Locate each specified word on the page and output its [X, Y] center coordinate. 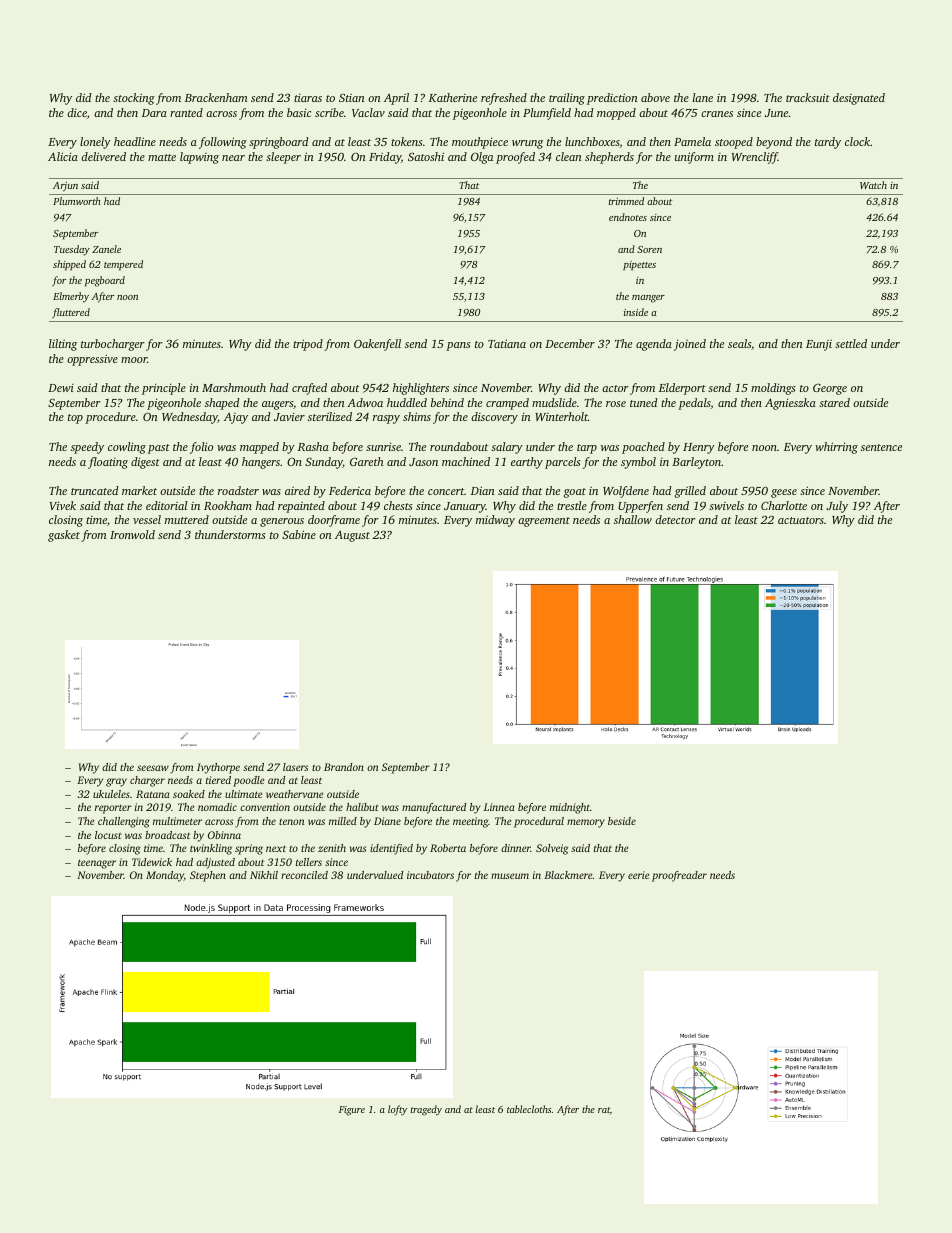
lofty [397, 1110]
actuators [801, 520]
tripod [308, 345]
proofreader [679, 876]
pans [458, 346]
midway [495, 521]
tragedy [426, 1110]
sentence [881, 447]
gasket [64, 536]
